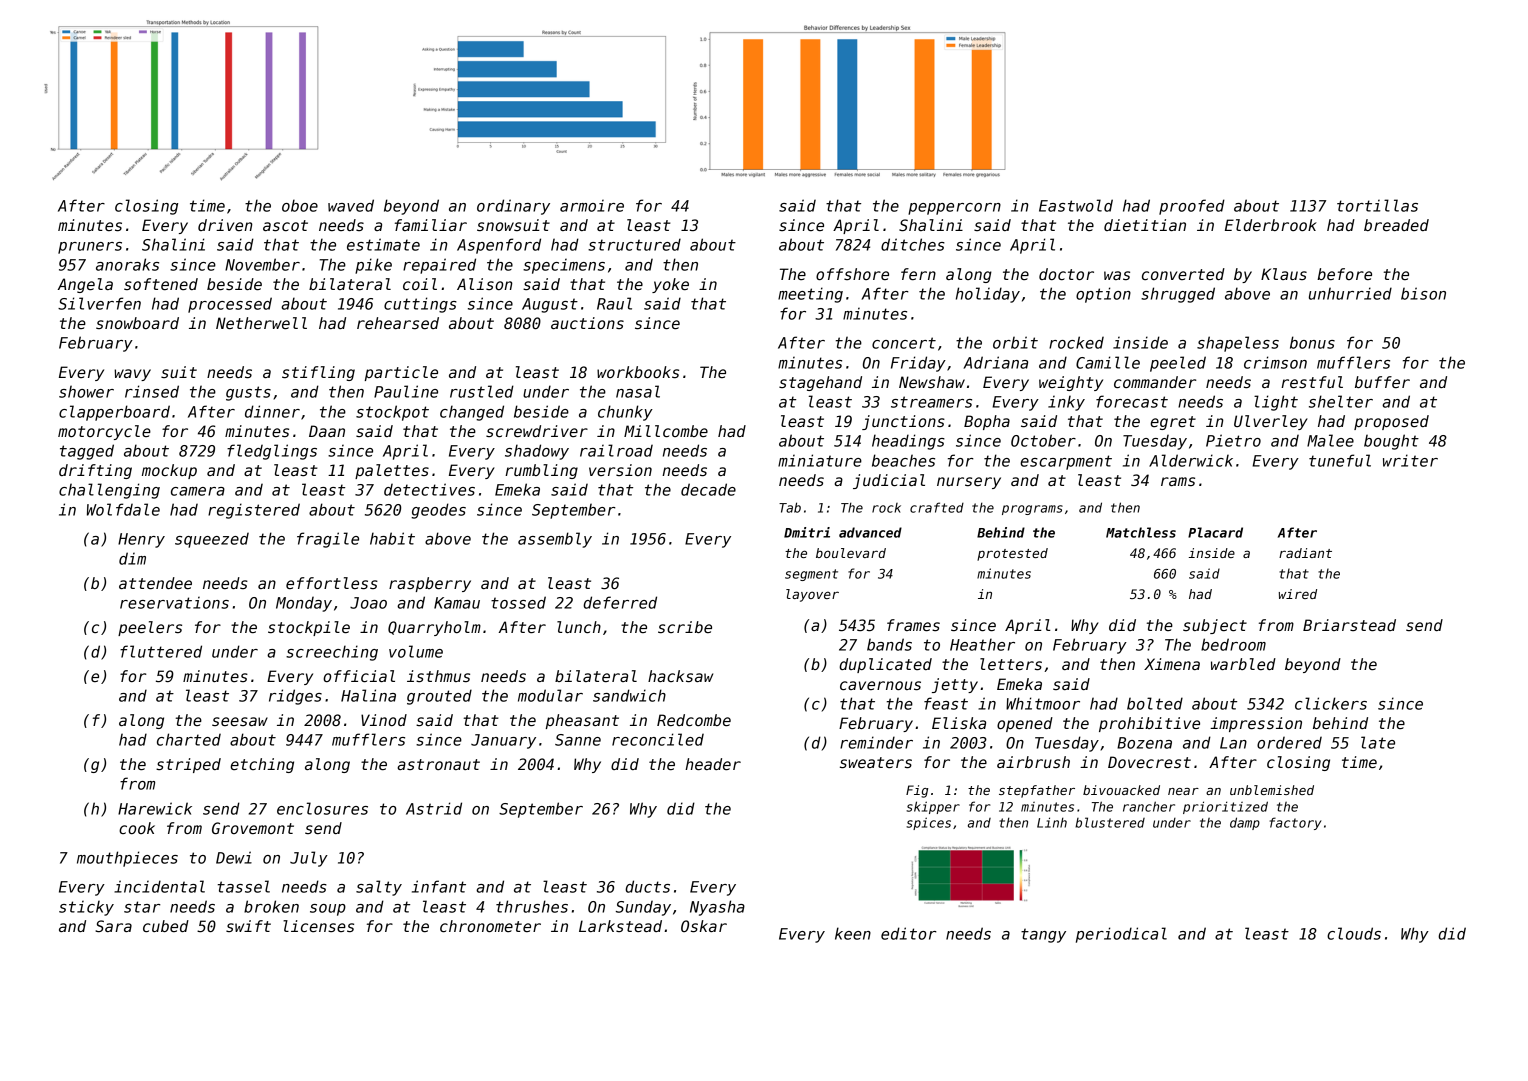 This page has height=1081, width=1528. I want to click on junctions, so click(903, 422).
